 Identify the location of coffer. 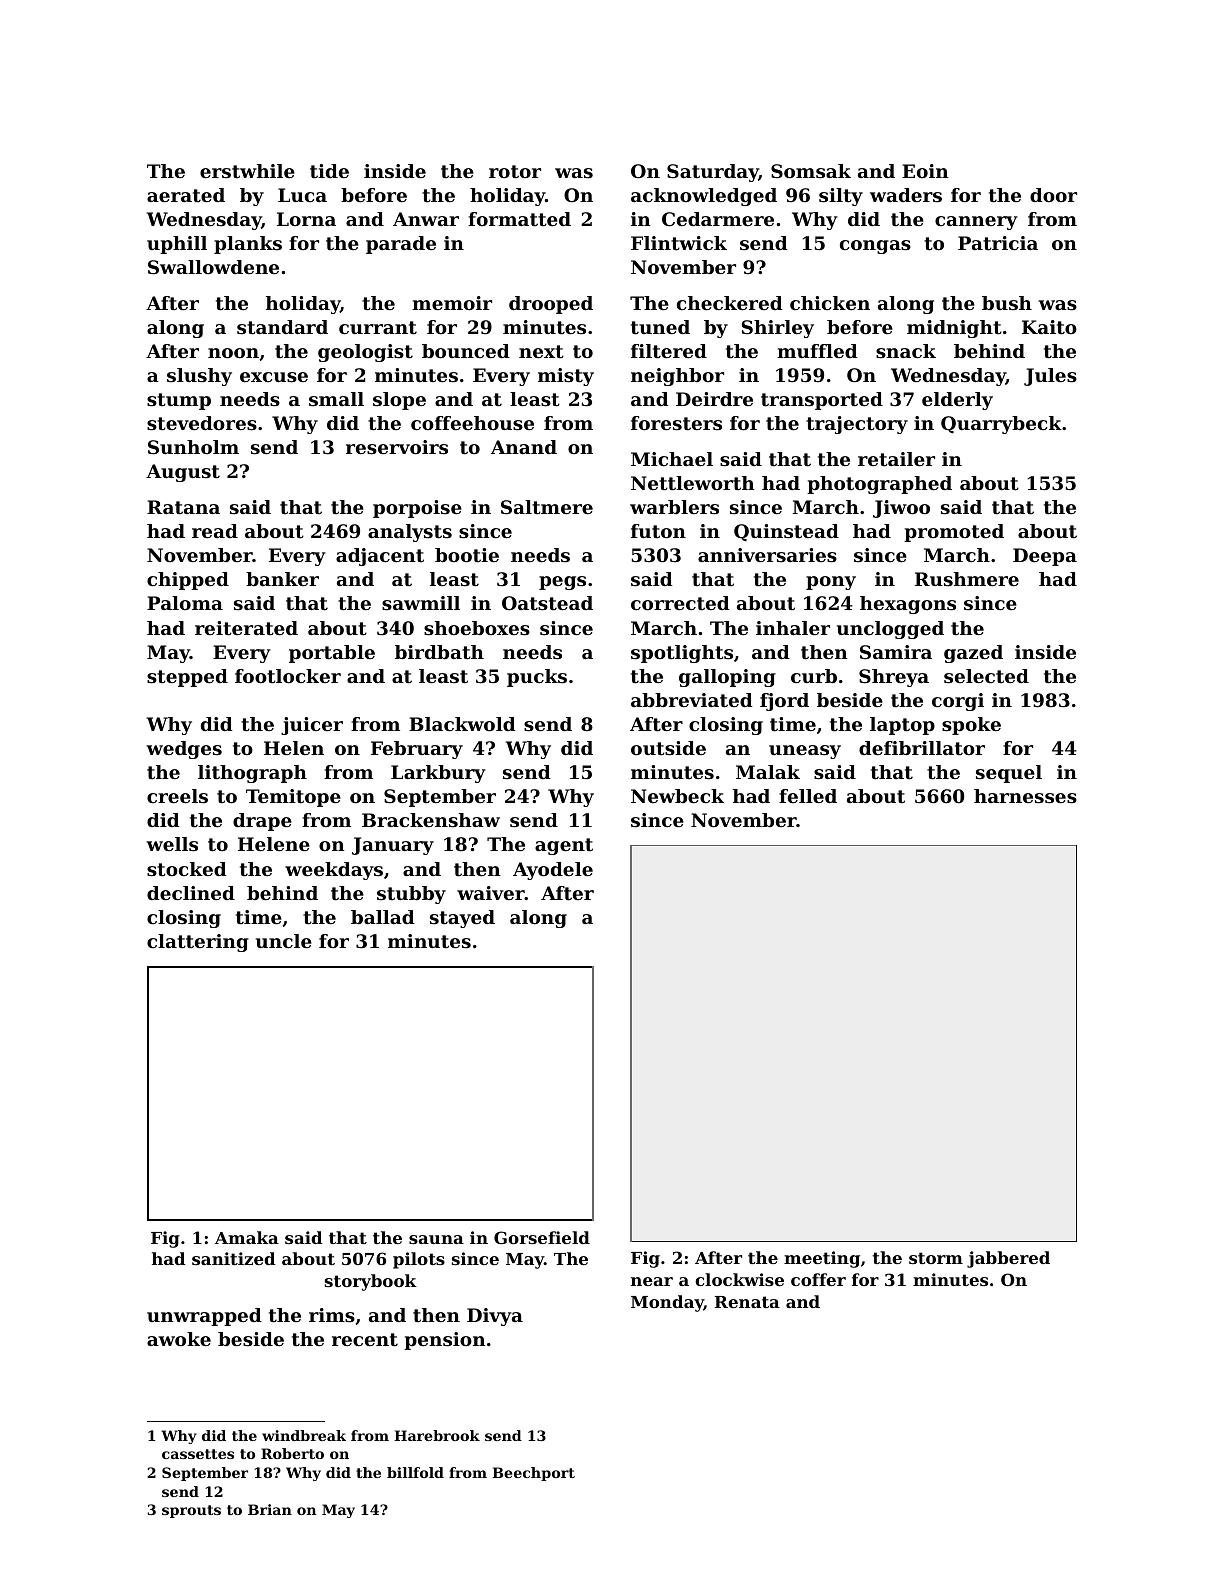
(818, 1279).
